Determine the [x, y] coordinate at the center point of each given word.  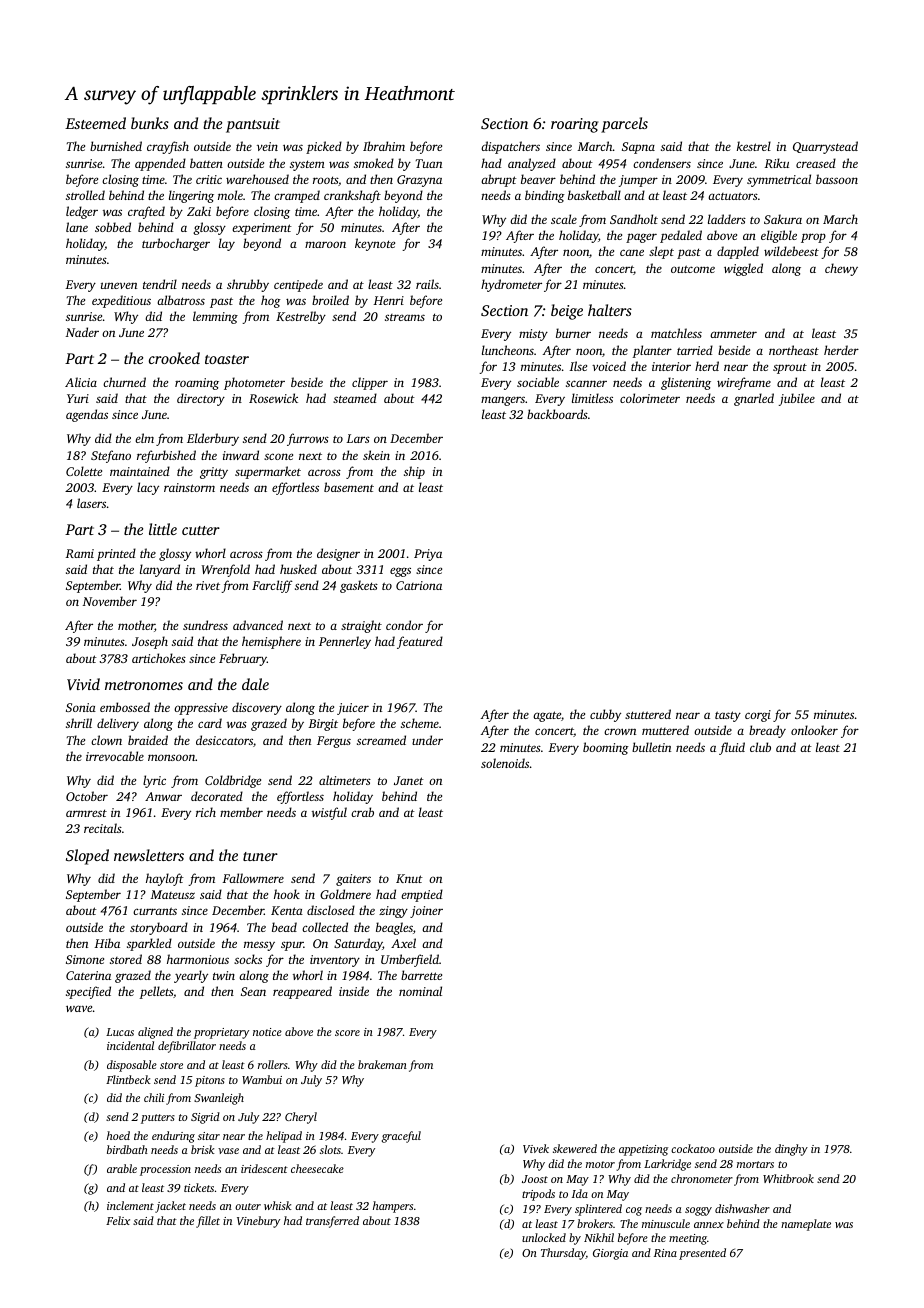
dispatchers [510, 147]
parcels [624, 125]
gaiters [353, 880]
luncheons [508, 350]
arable [122, 1168]
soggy [698, 1211]
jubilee [797, 399]
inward [241, 455]
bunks [150, 123]
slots [330, 1149]
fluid [732, 748]
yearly [191, 976]
